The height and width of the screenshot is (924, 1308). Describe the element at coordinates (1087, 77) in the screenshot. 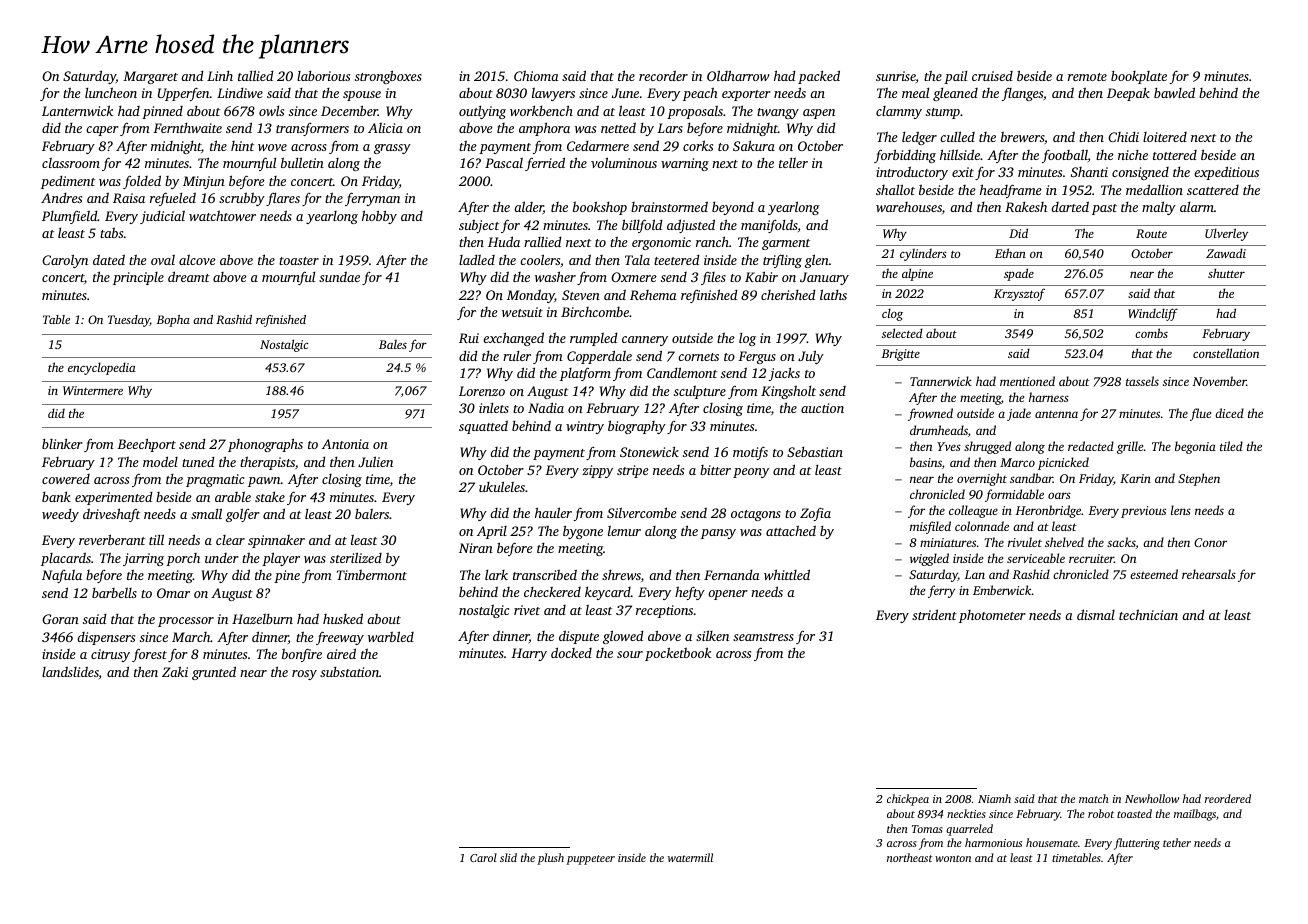

I see `remote` at that location.
